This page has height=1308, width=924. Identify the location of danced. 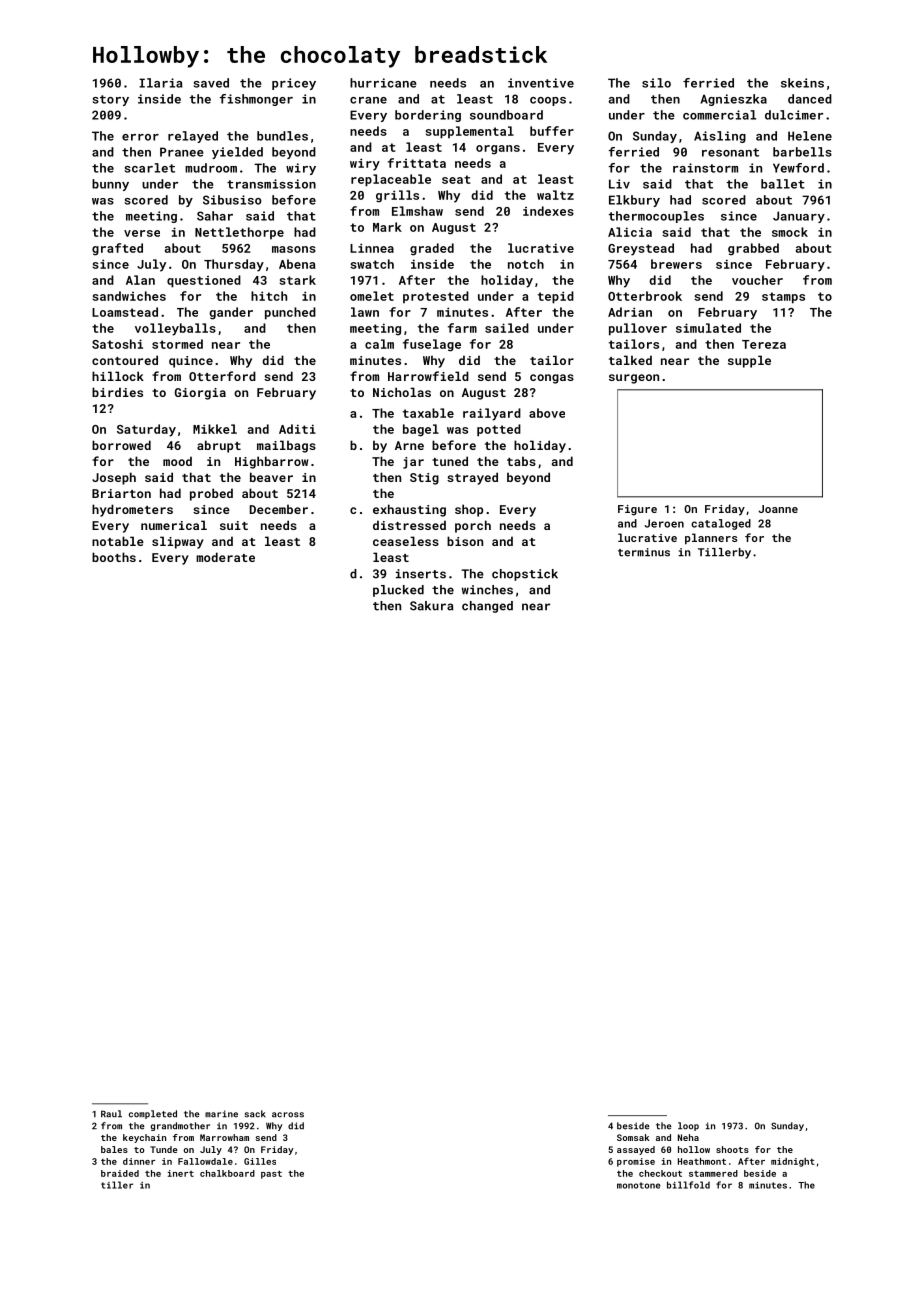
(810, 99).
